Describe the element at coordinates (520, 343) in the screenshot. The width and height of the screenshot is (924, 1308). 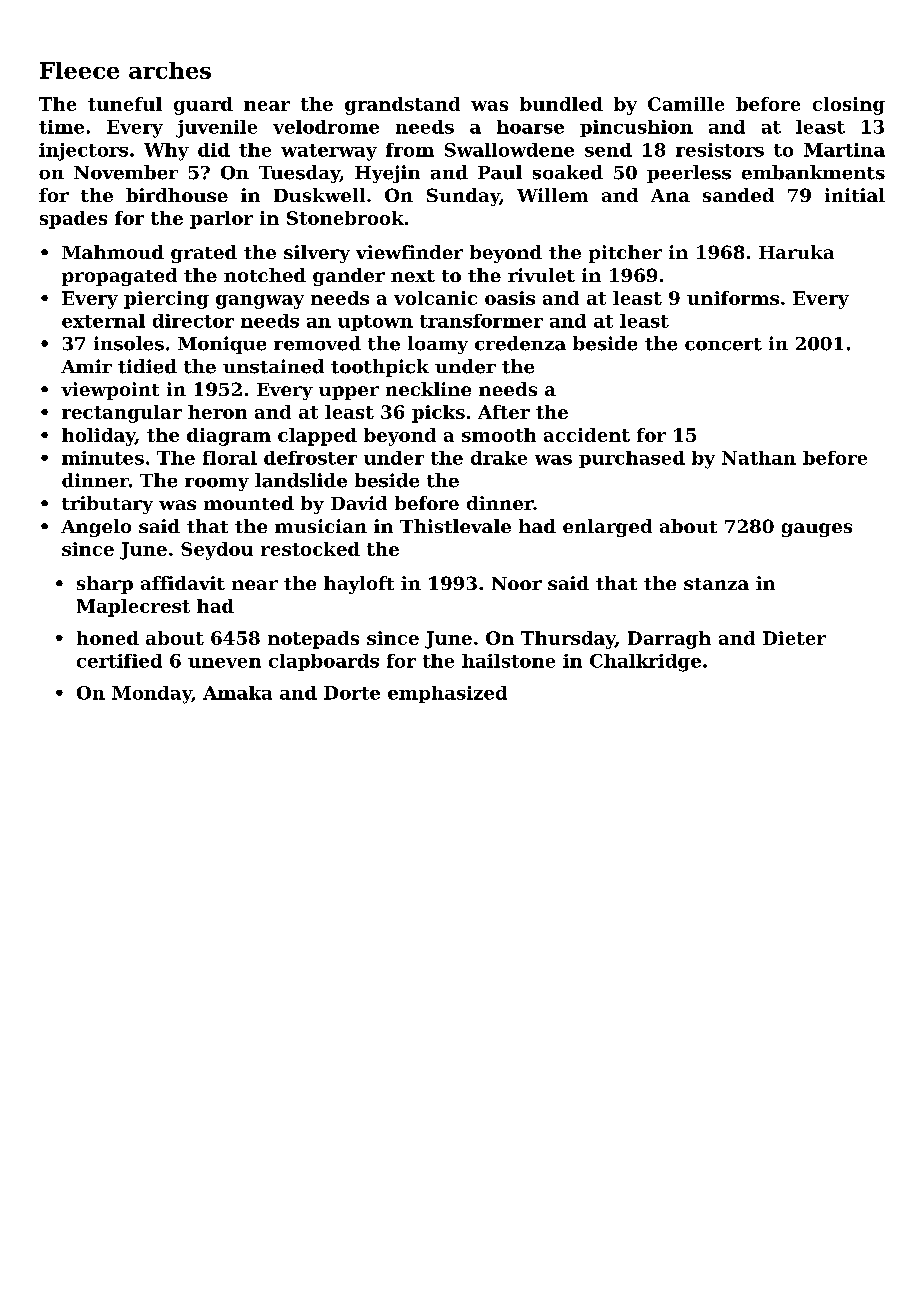
I see `credenza` at that location.
